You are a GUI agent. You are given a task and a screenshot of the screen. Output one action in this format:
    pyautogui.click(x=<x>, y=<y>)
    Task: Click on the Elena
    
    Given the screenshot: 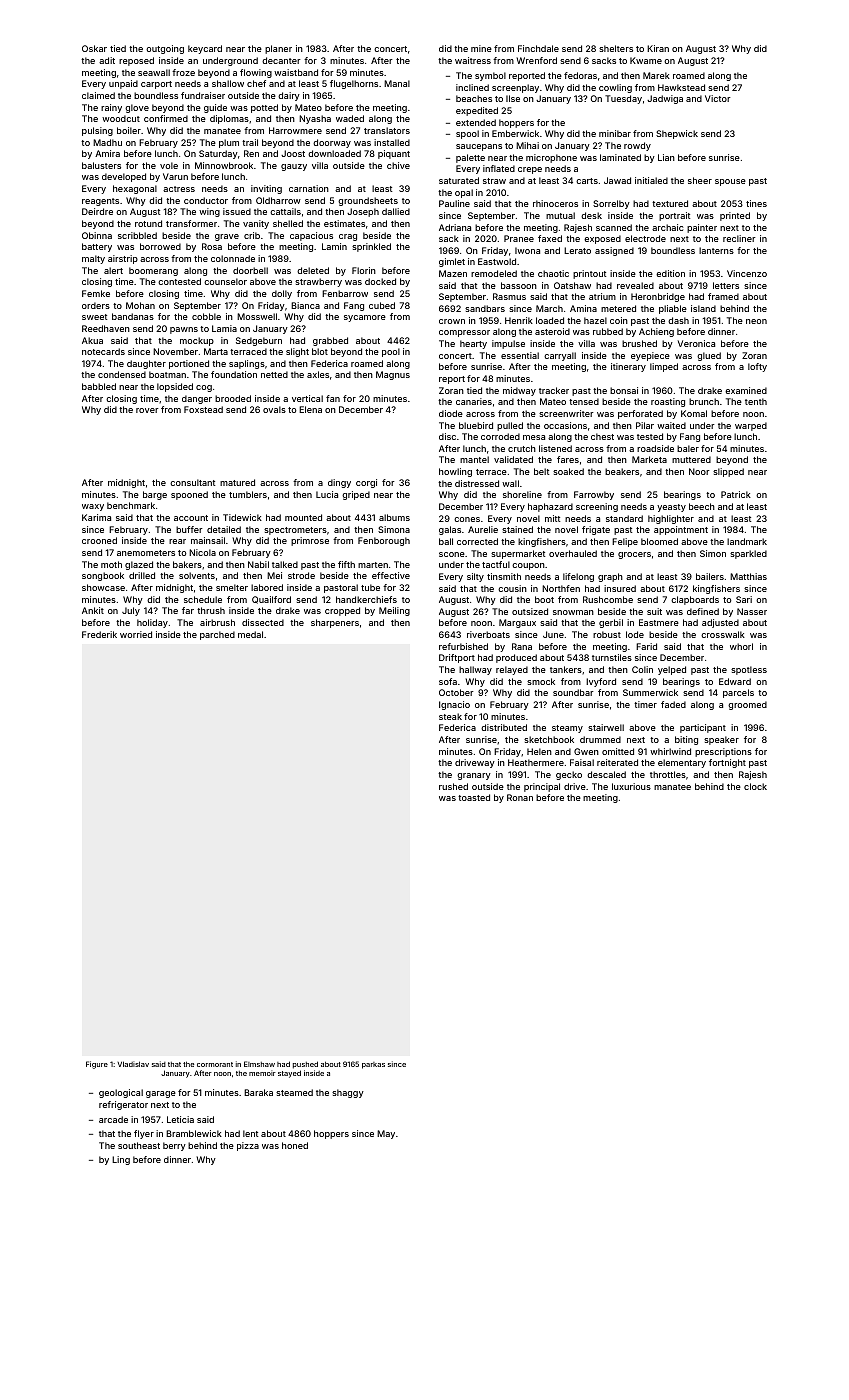 What is the action you would take?
    pyautogui.click(x=310, y=409)
